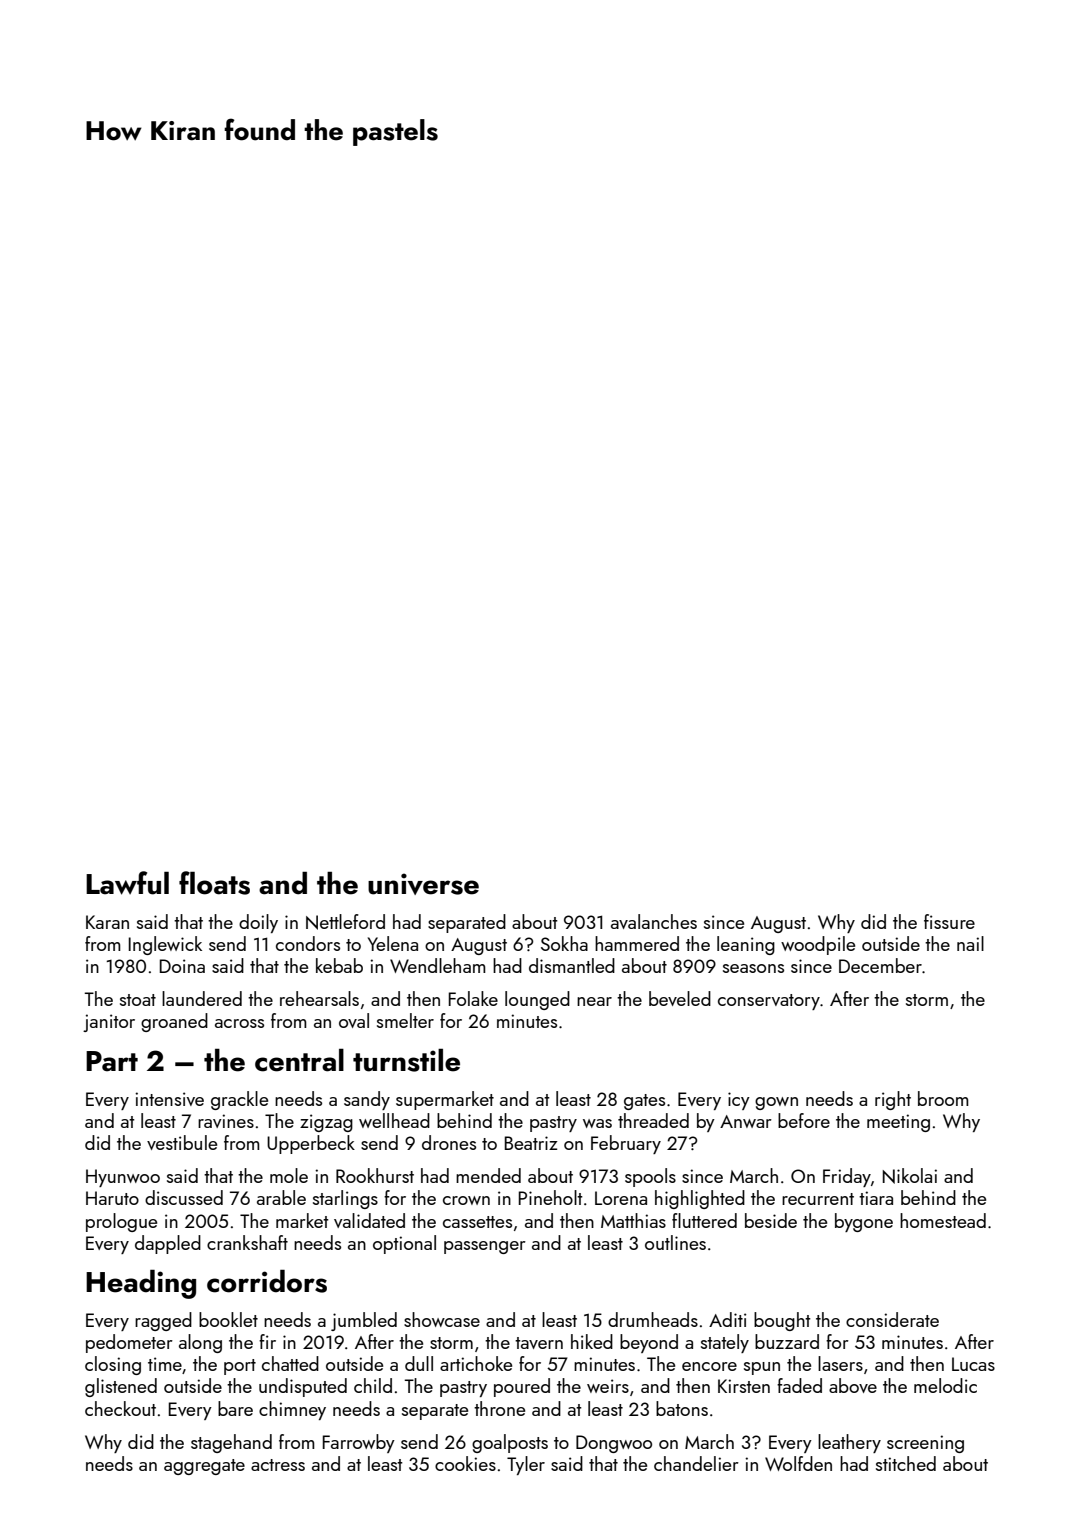  I want to click on booklet, so click(228, 1319).
